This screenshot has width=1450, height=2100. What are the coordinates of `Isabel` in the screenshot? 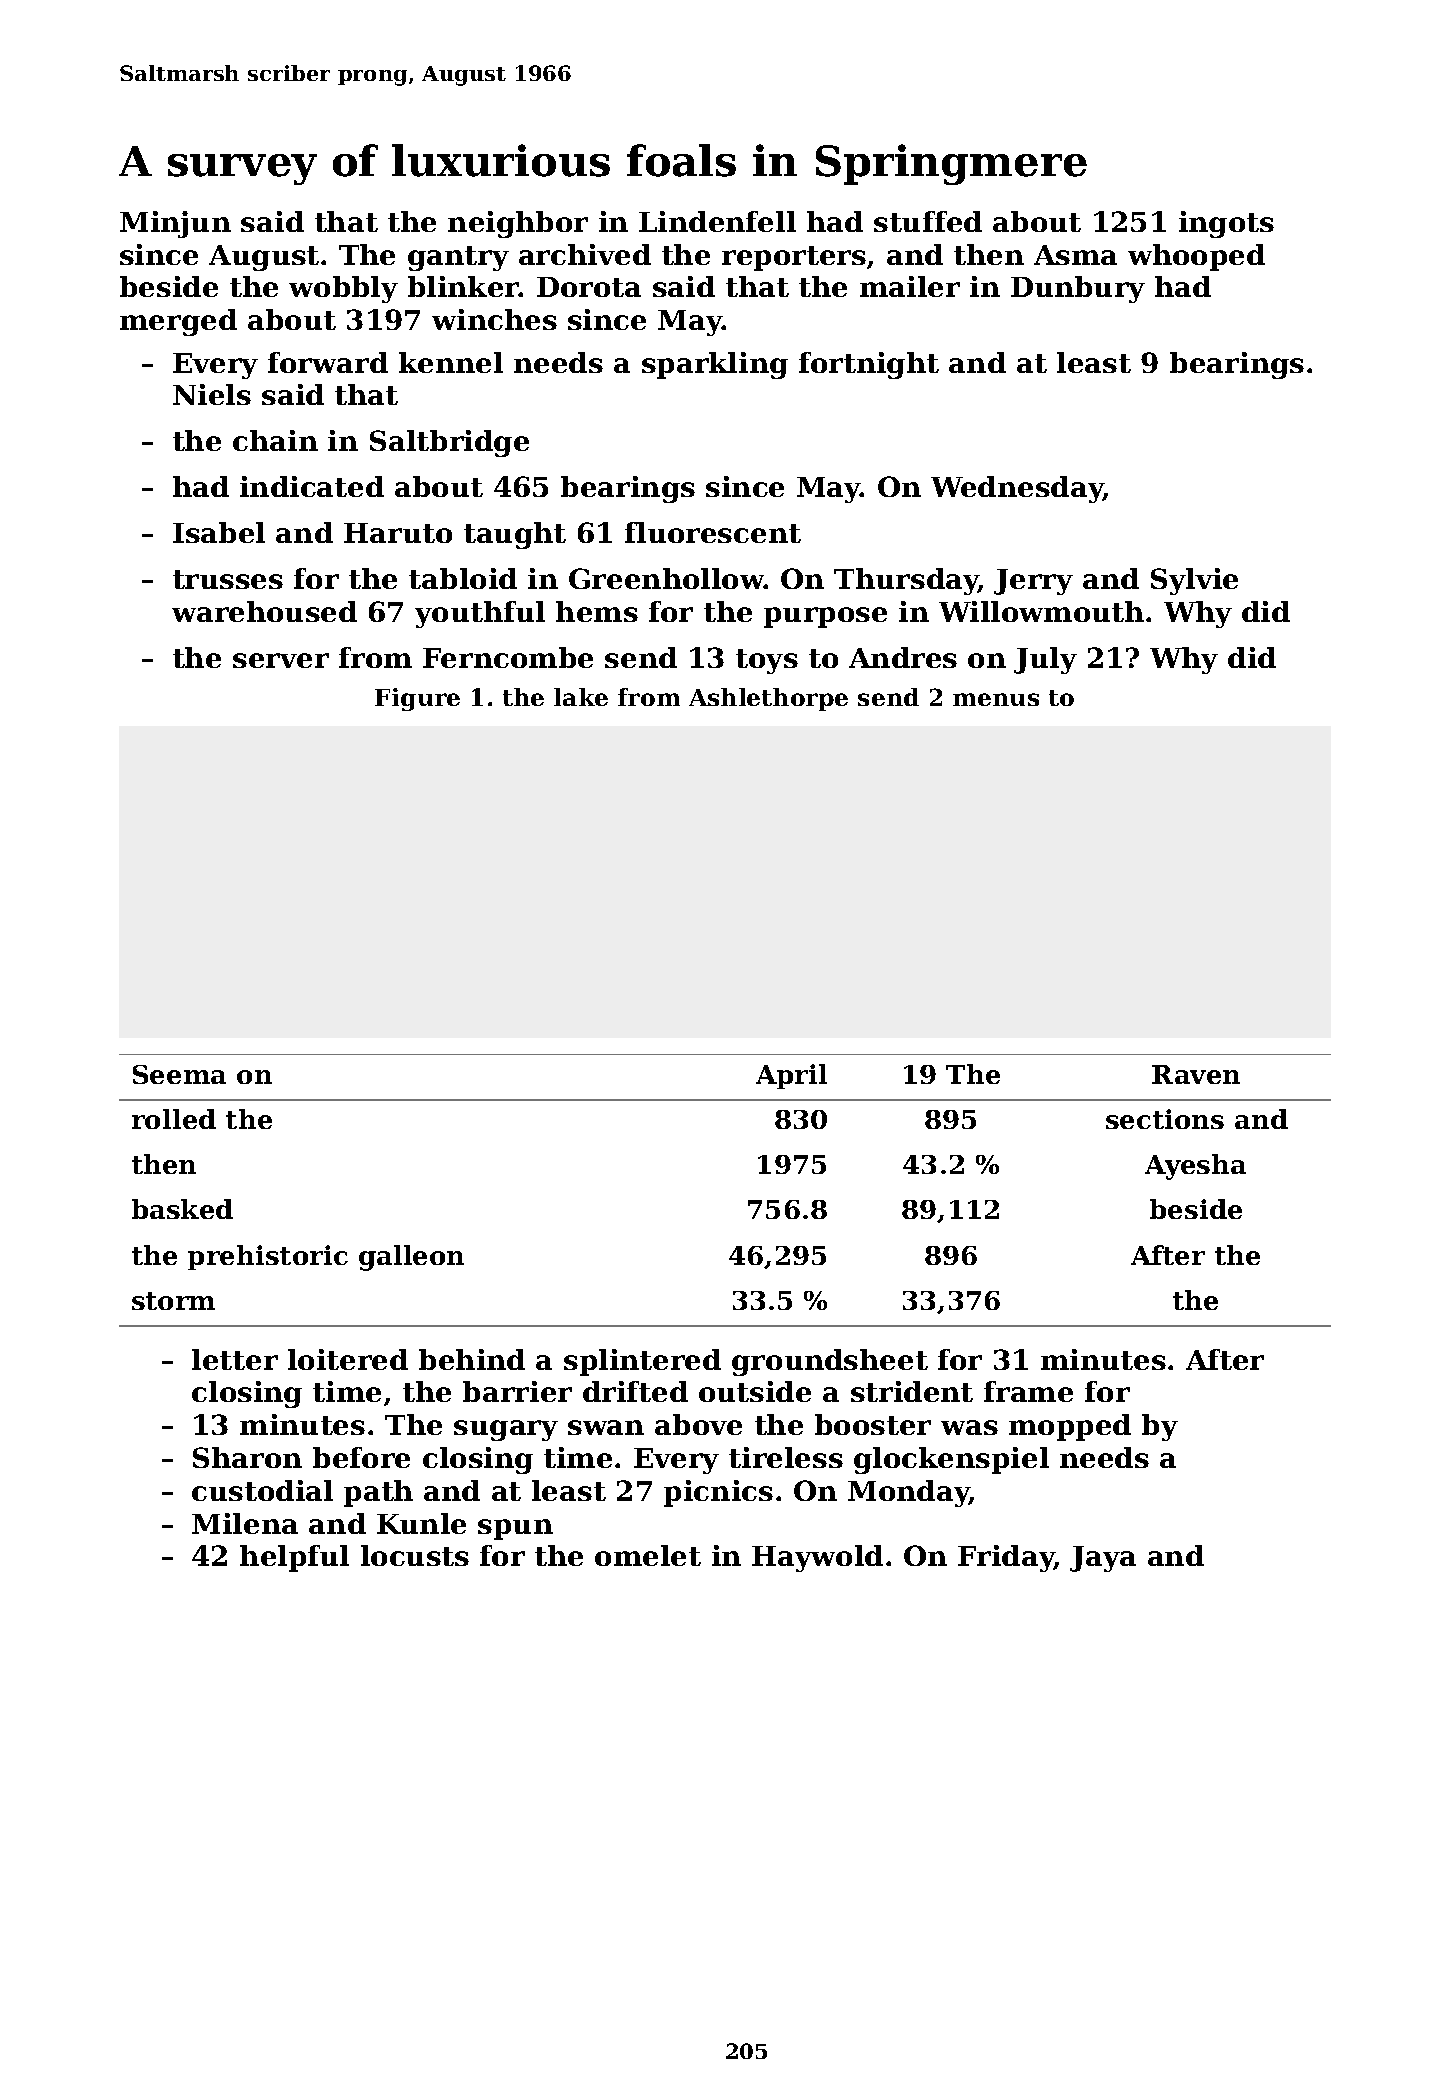 It's located at (219, 532).
